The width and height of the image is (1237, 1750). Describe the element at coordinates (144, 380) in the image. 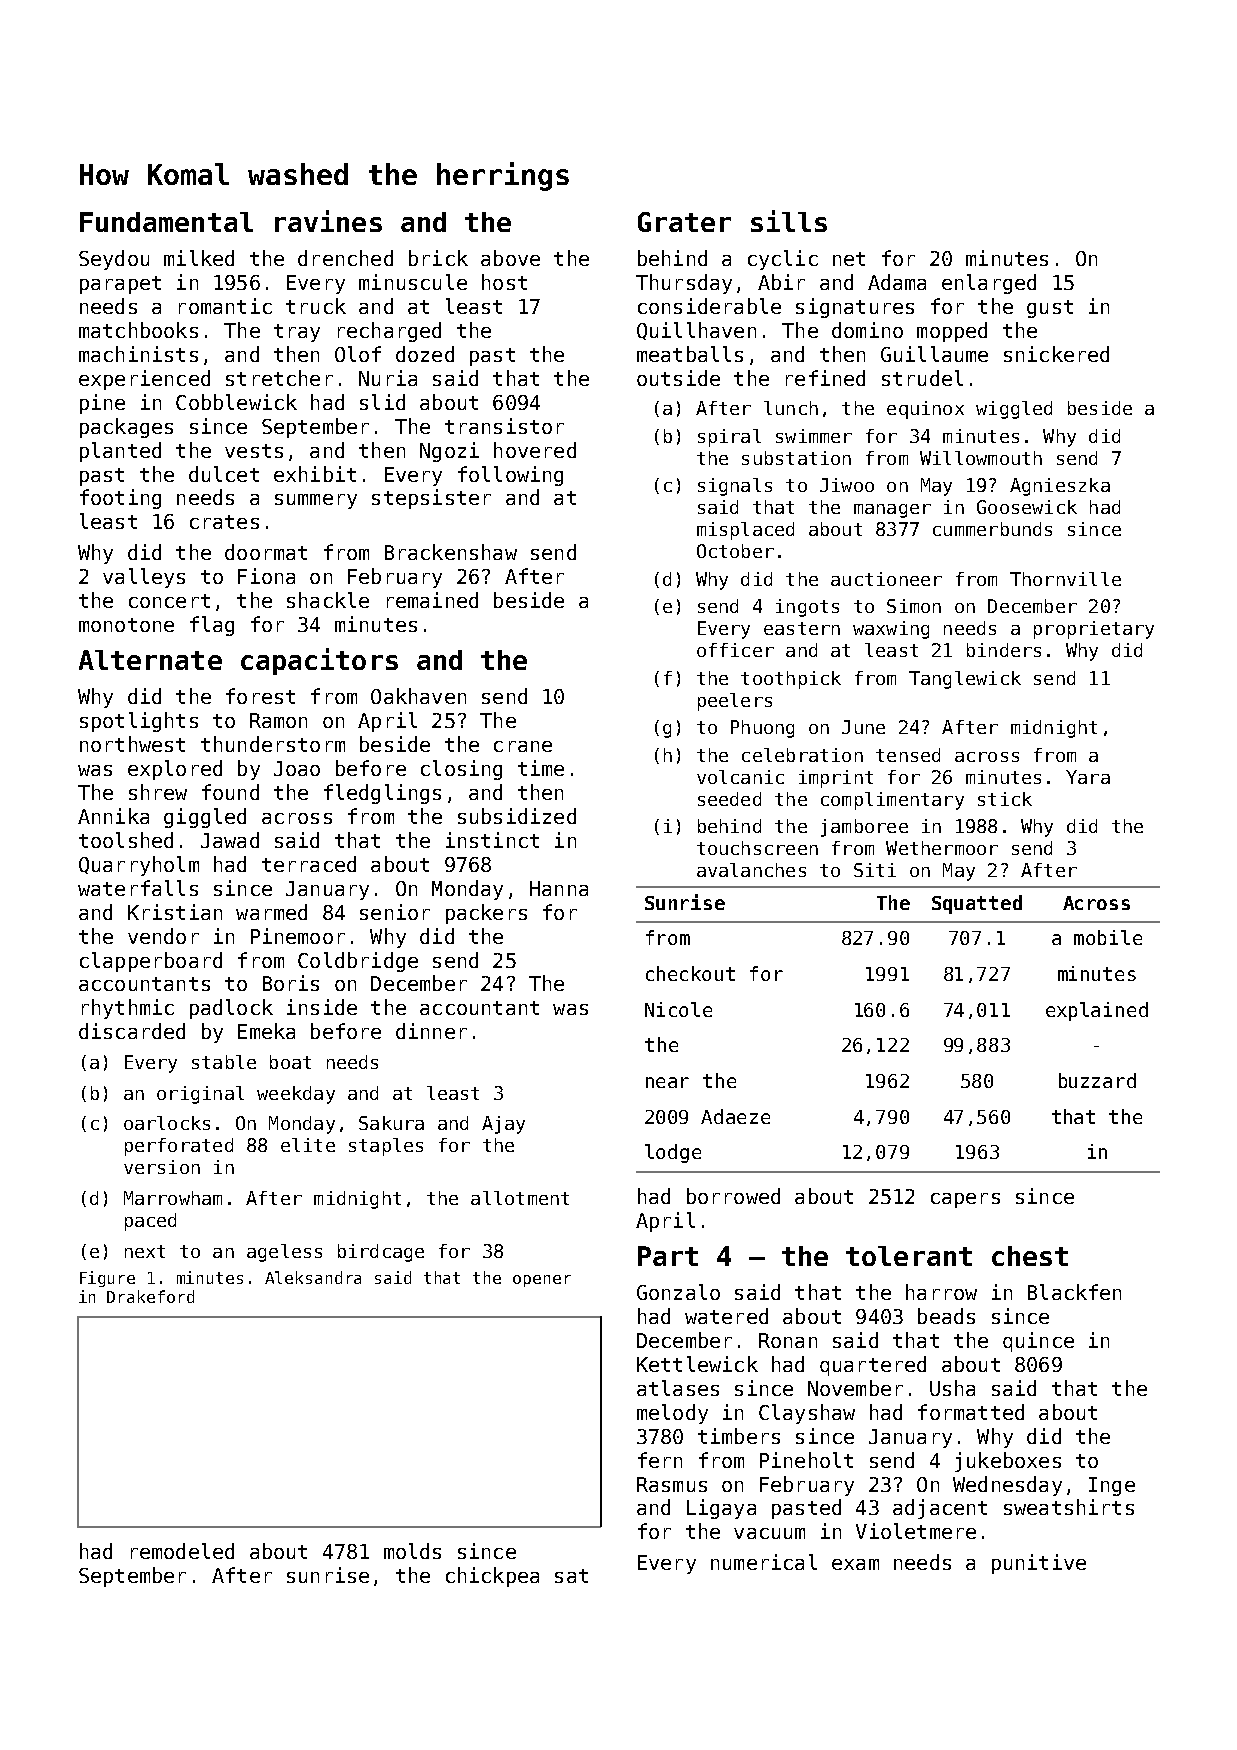

I see `experienced` at that location.
